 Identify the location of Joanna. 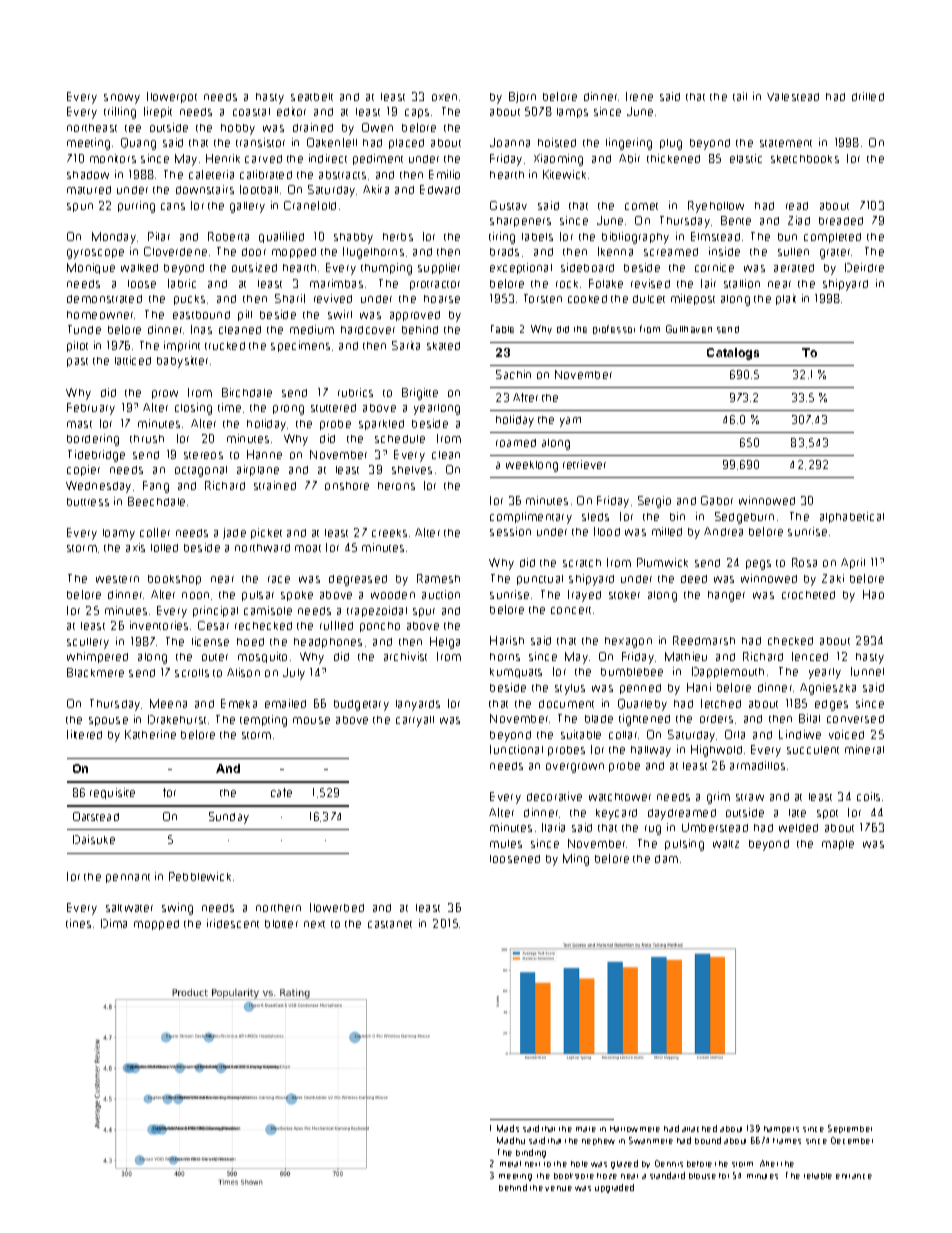
(510, 142).
